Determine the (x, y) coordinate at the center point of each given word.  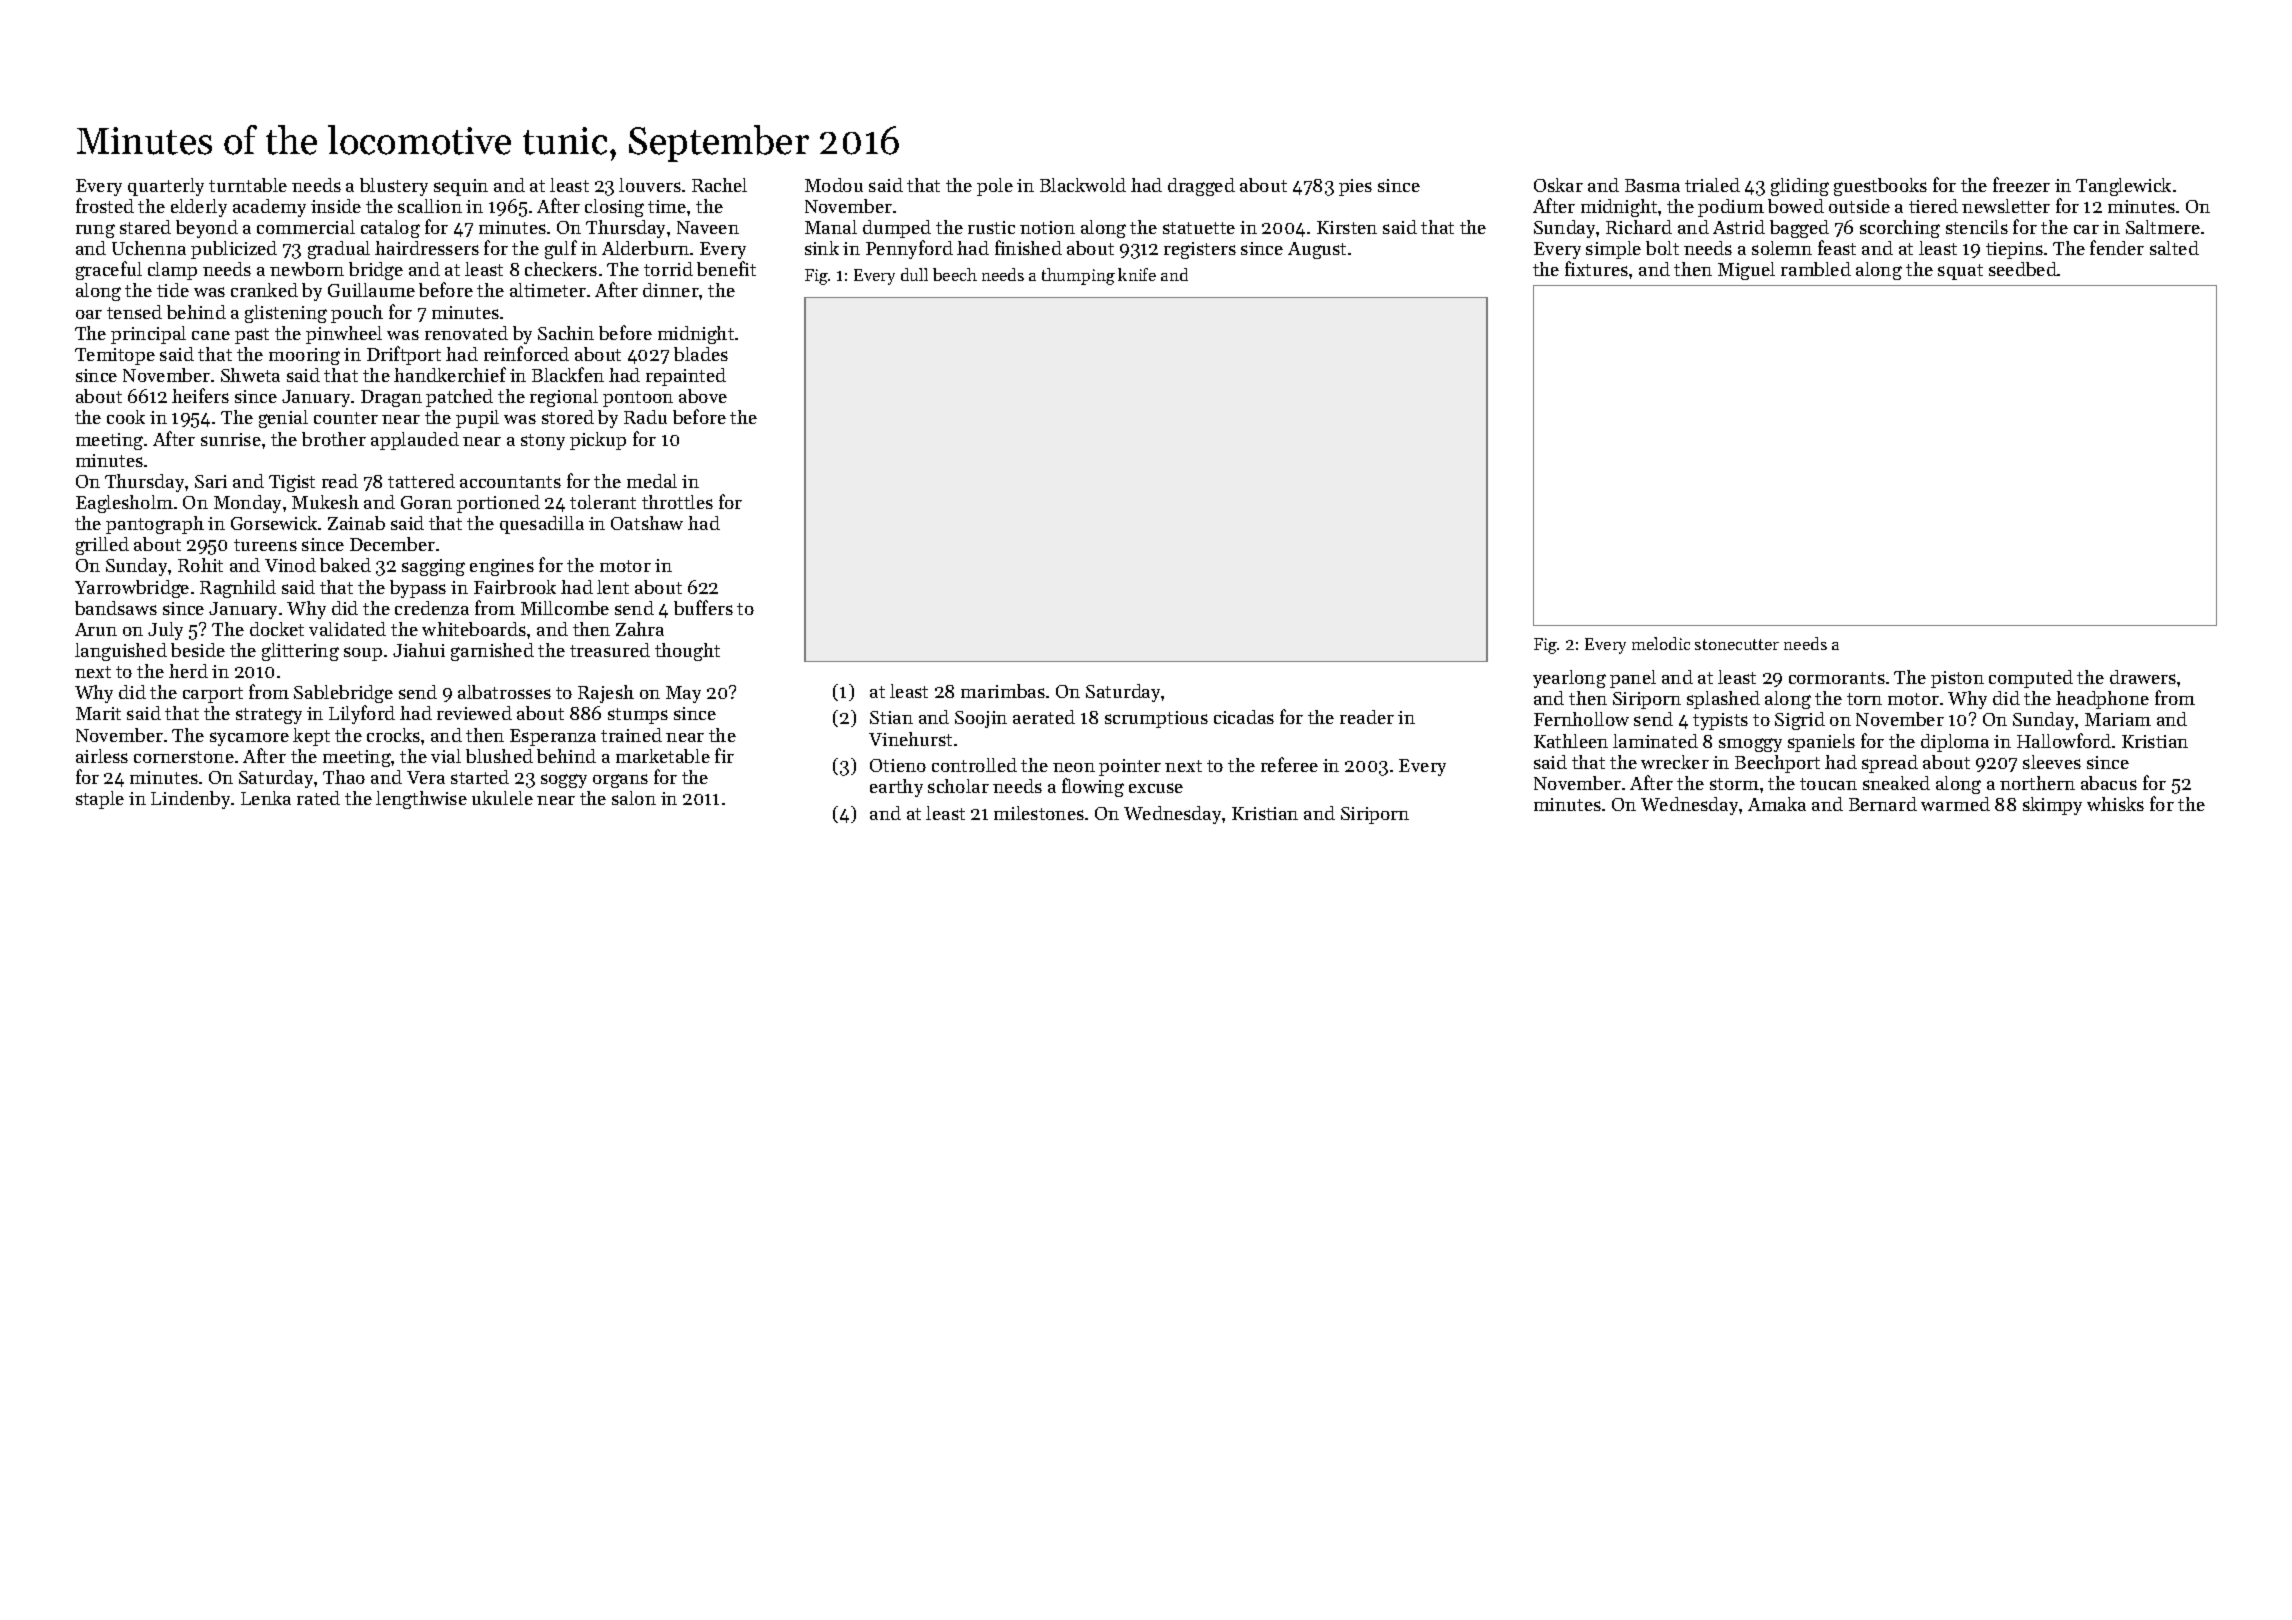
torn (1864, 699)
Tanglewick (2123, 187)
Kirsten (1347, 227)
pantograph (155, 525)
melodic (1661, 643)
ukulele (502, 798)
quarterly (166, 187)
